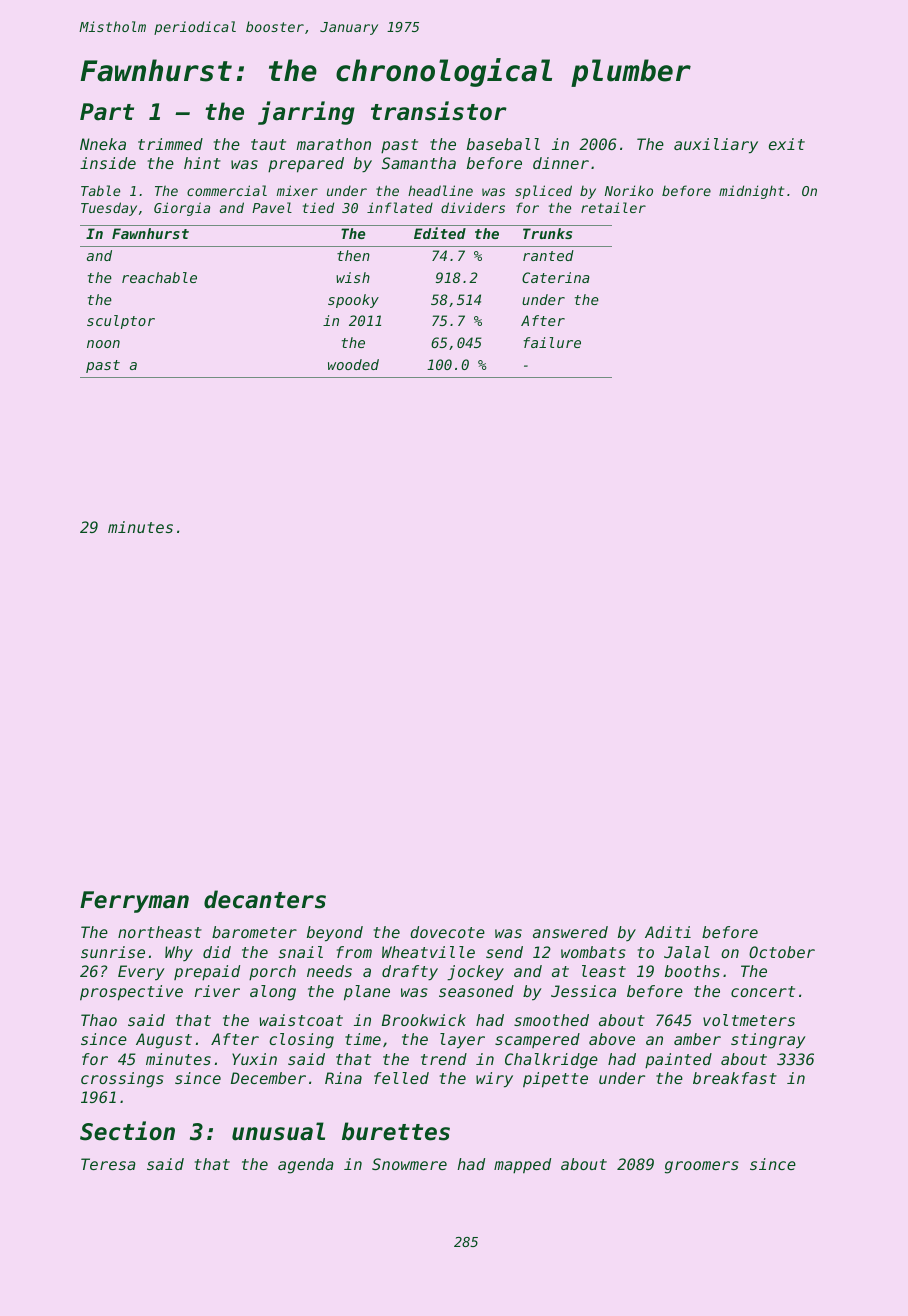  Describe the element at coordinates (494, 1080) in the image. I see `wiry` at that location.
